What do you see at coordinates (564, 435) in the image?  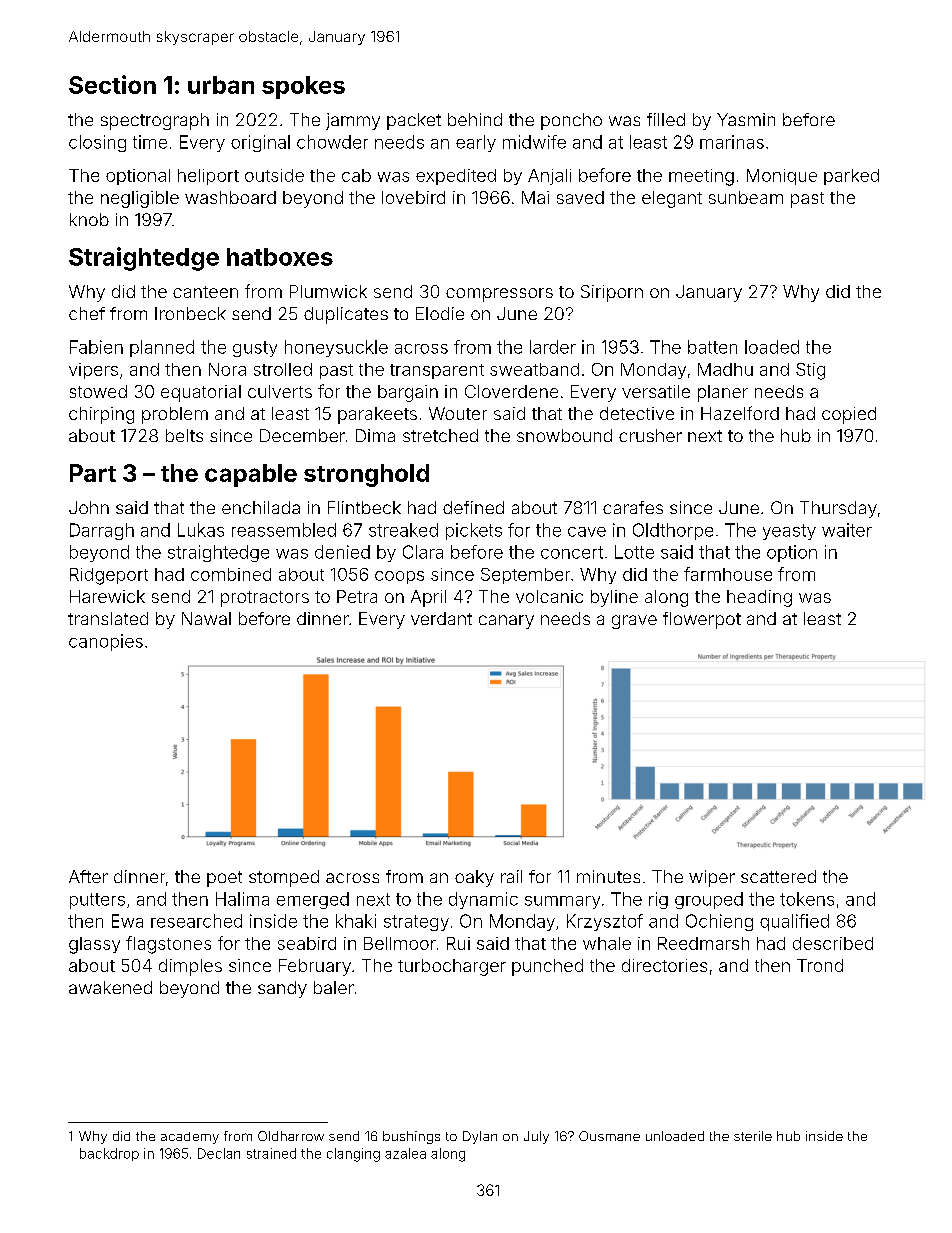 I see `snowbound` at bounding box center [564, 435].
